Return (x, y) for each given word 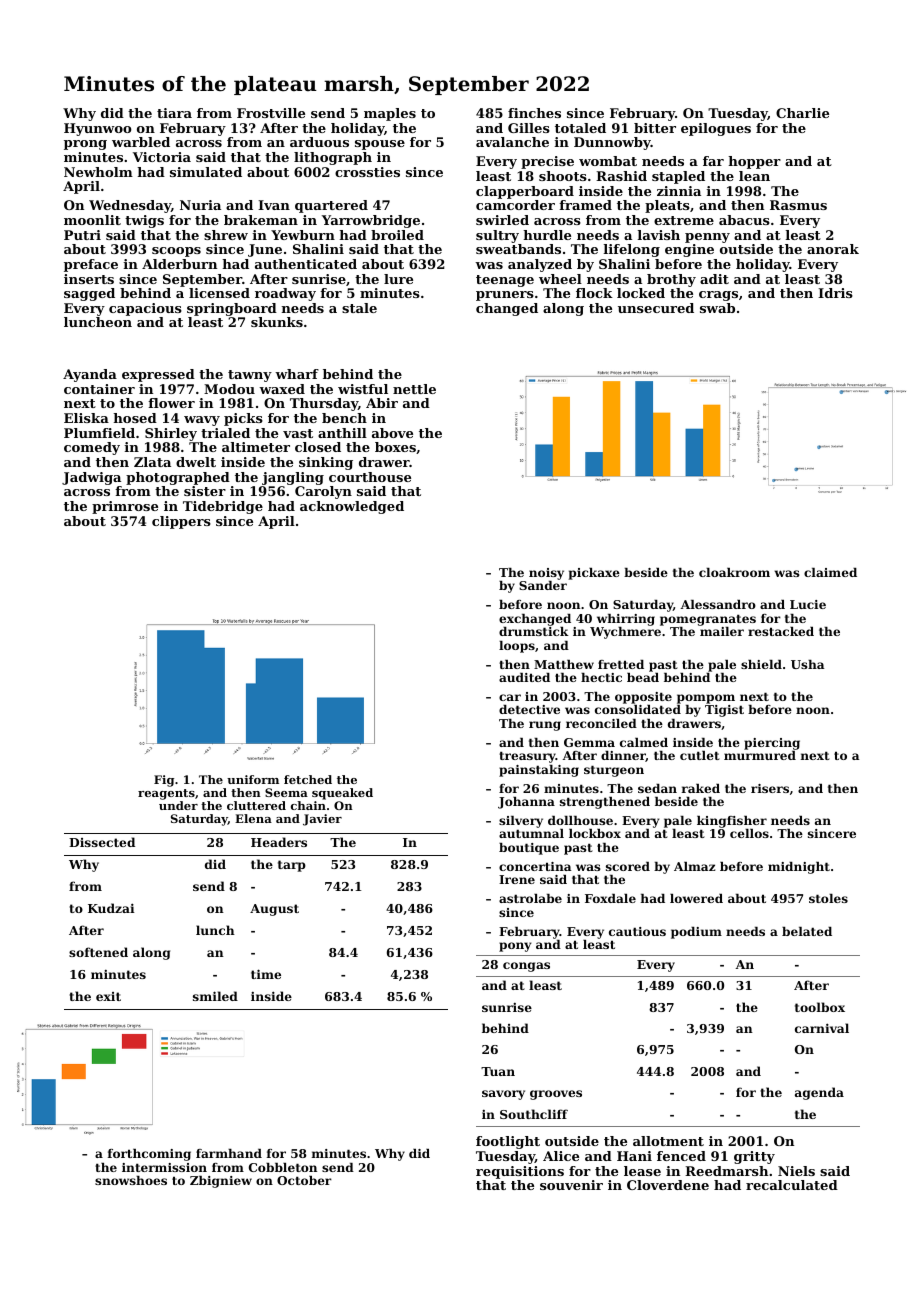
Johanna (526, 803)
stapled (678, 177)
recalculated (792, 1185)
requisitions (520, 1172)
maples (390, 114)
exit (108, 996)
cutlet (700, 755)
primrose (125, 507)
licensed (219, 293)
